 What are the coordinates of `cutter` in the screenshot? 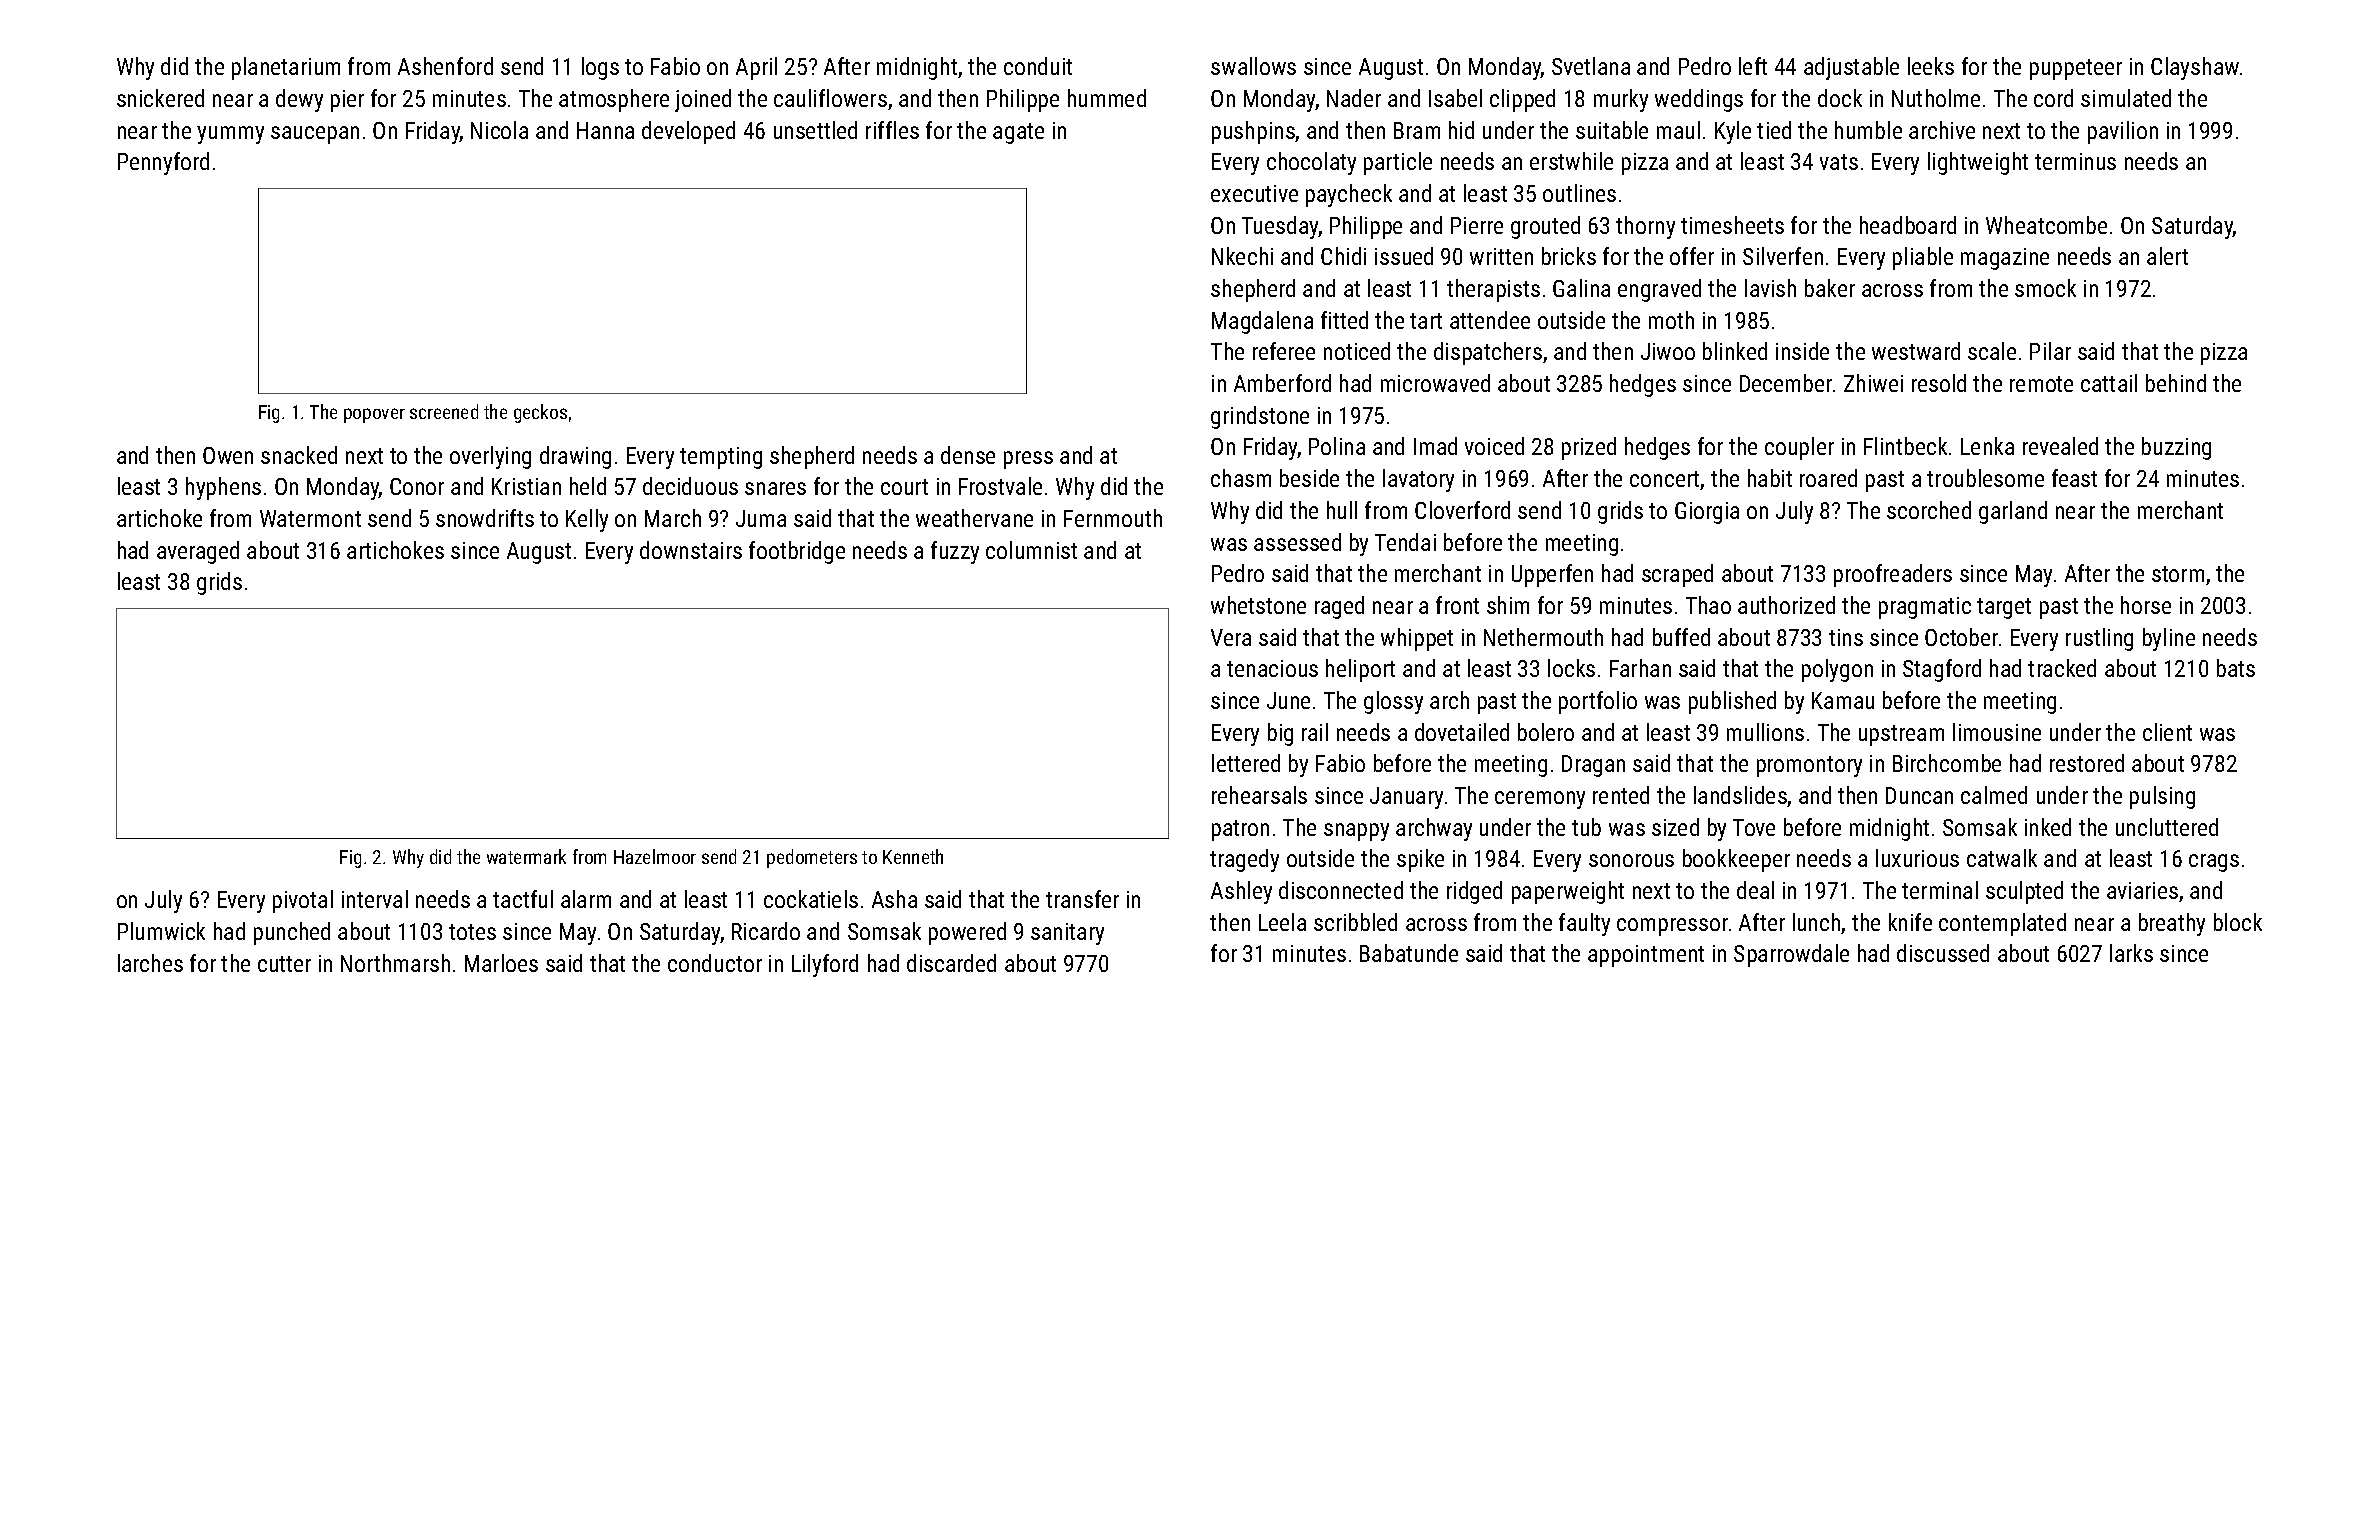 It's located at (284, 964).
